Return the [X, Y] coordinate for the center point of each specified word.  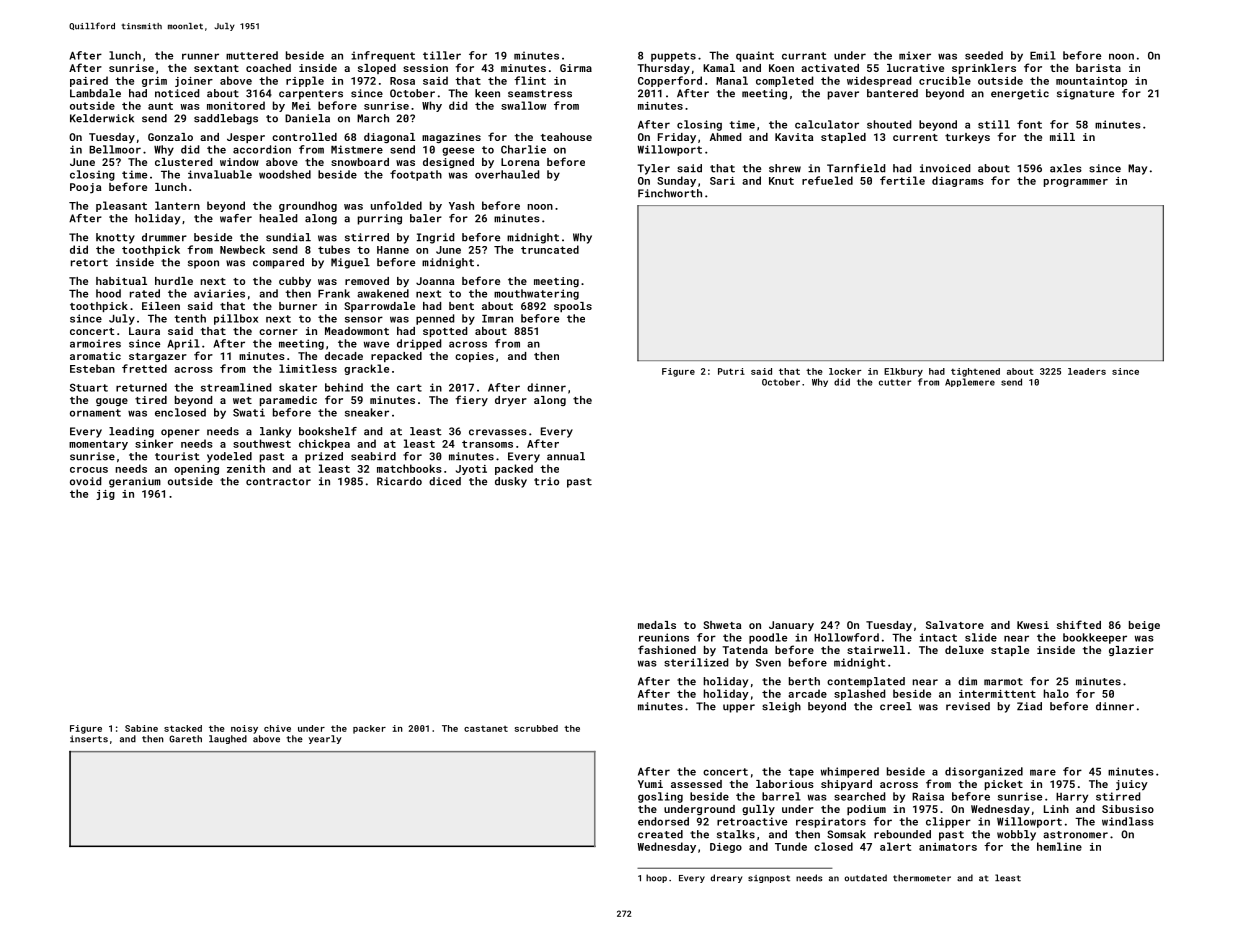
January [791, 626]
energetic [1020, 94]
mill [1062, 137]
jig [105, 495]
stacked [183, 728]
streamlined [236, 387]
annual [566, 456]
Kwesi [1033, 625]
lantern [177, 205]
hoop [656, 878]
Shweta [722, 625]
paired [89, 81]
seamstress [540, 94]
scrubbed [536, 728]
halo [1056, 693]
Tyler [653, 169]
